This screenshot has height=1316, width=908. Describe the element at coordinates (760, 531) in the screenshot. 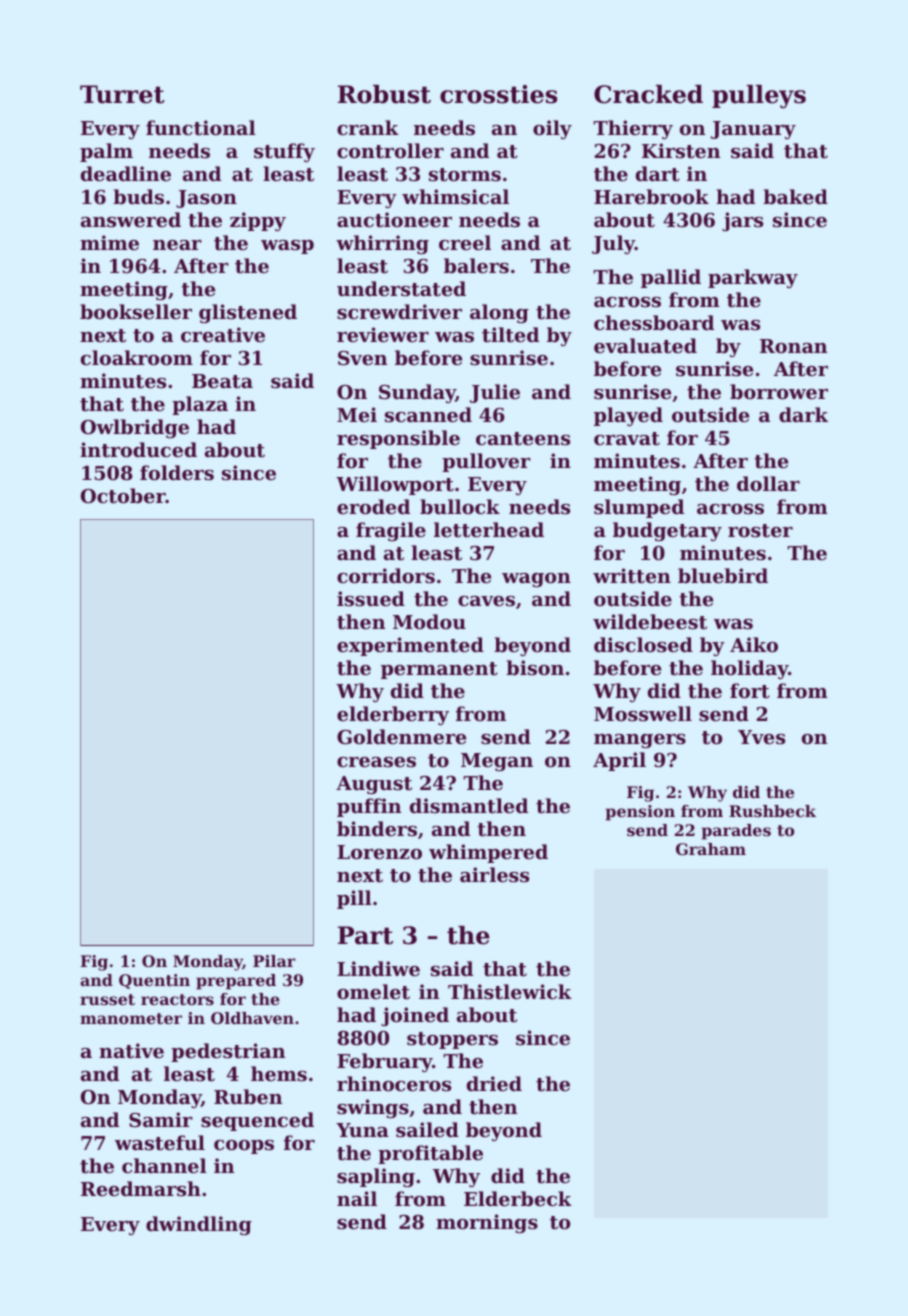

I see `roster` at that location.
